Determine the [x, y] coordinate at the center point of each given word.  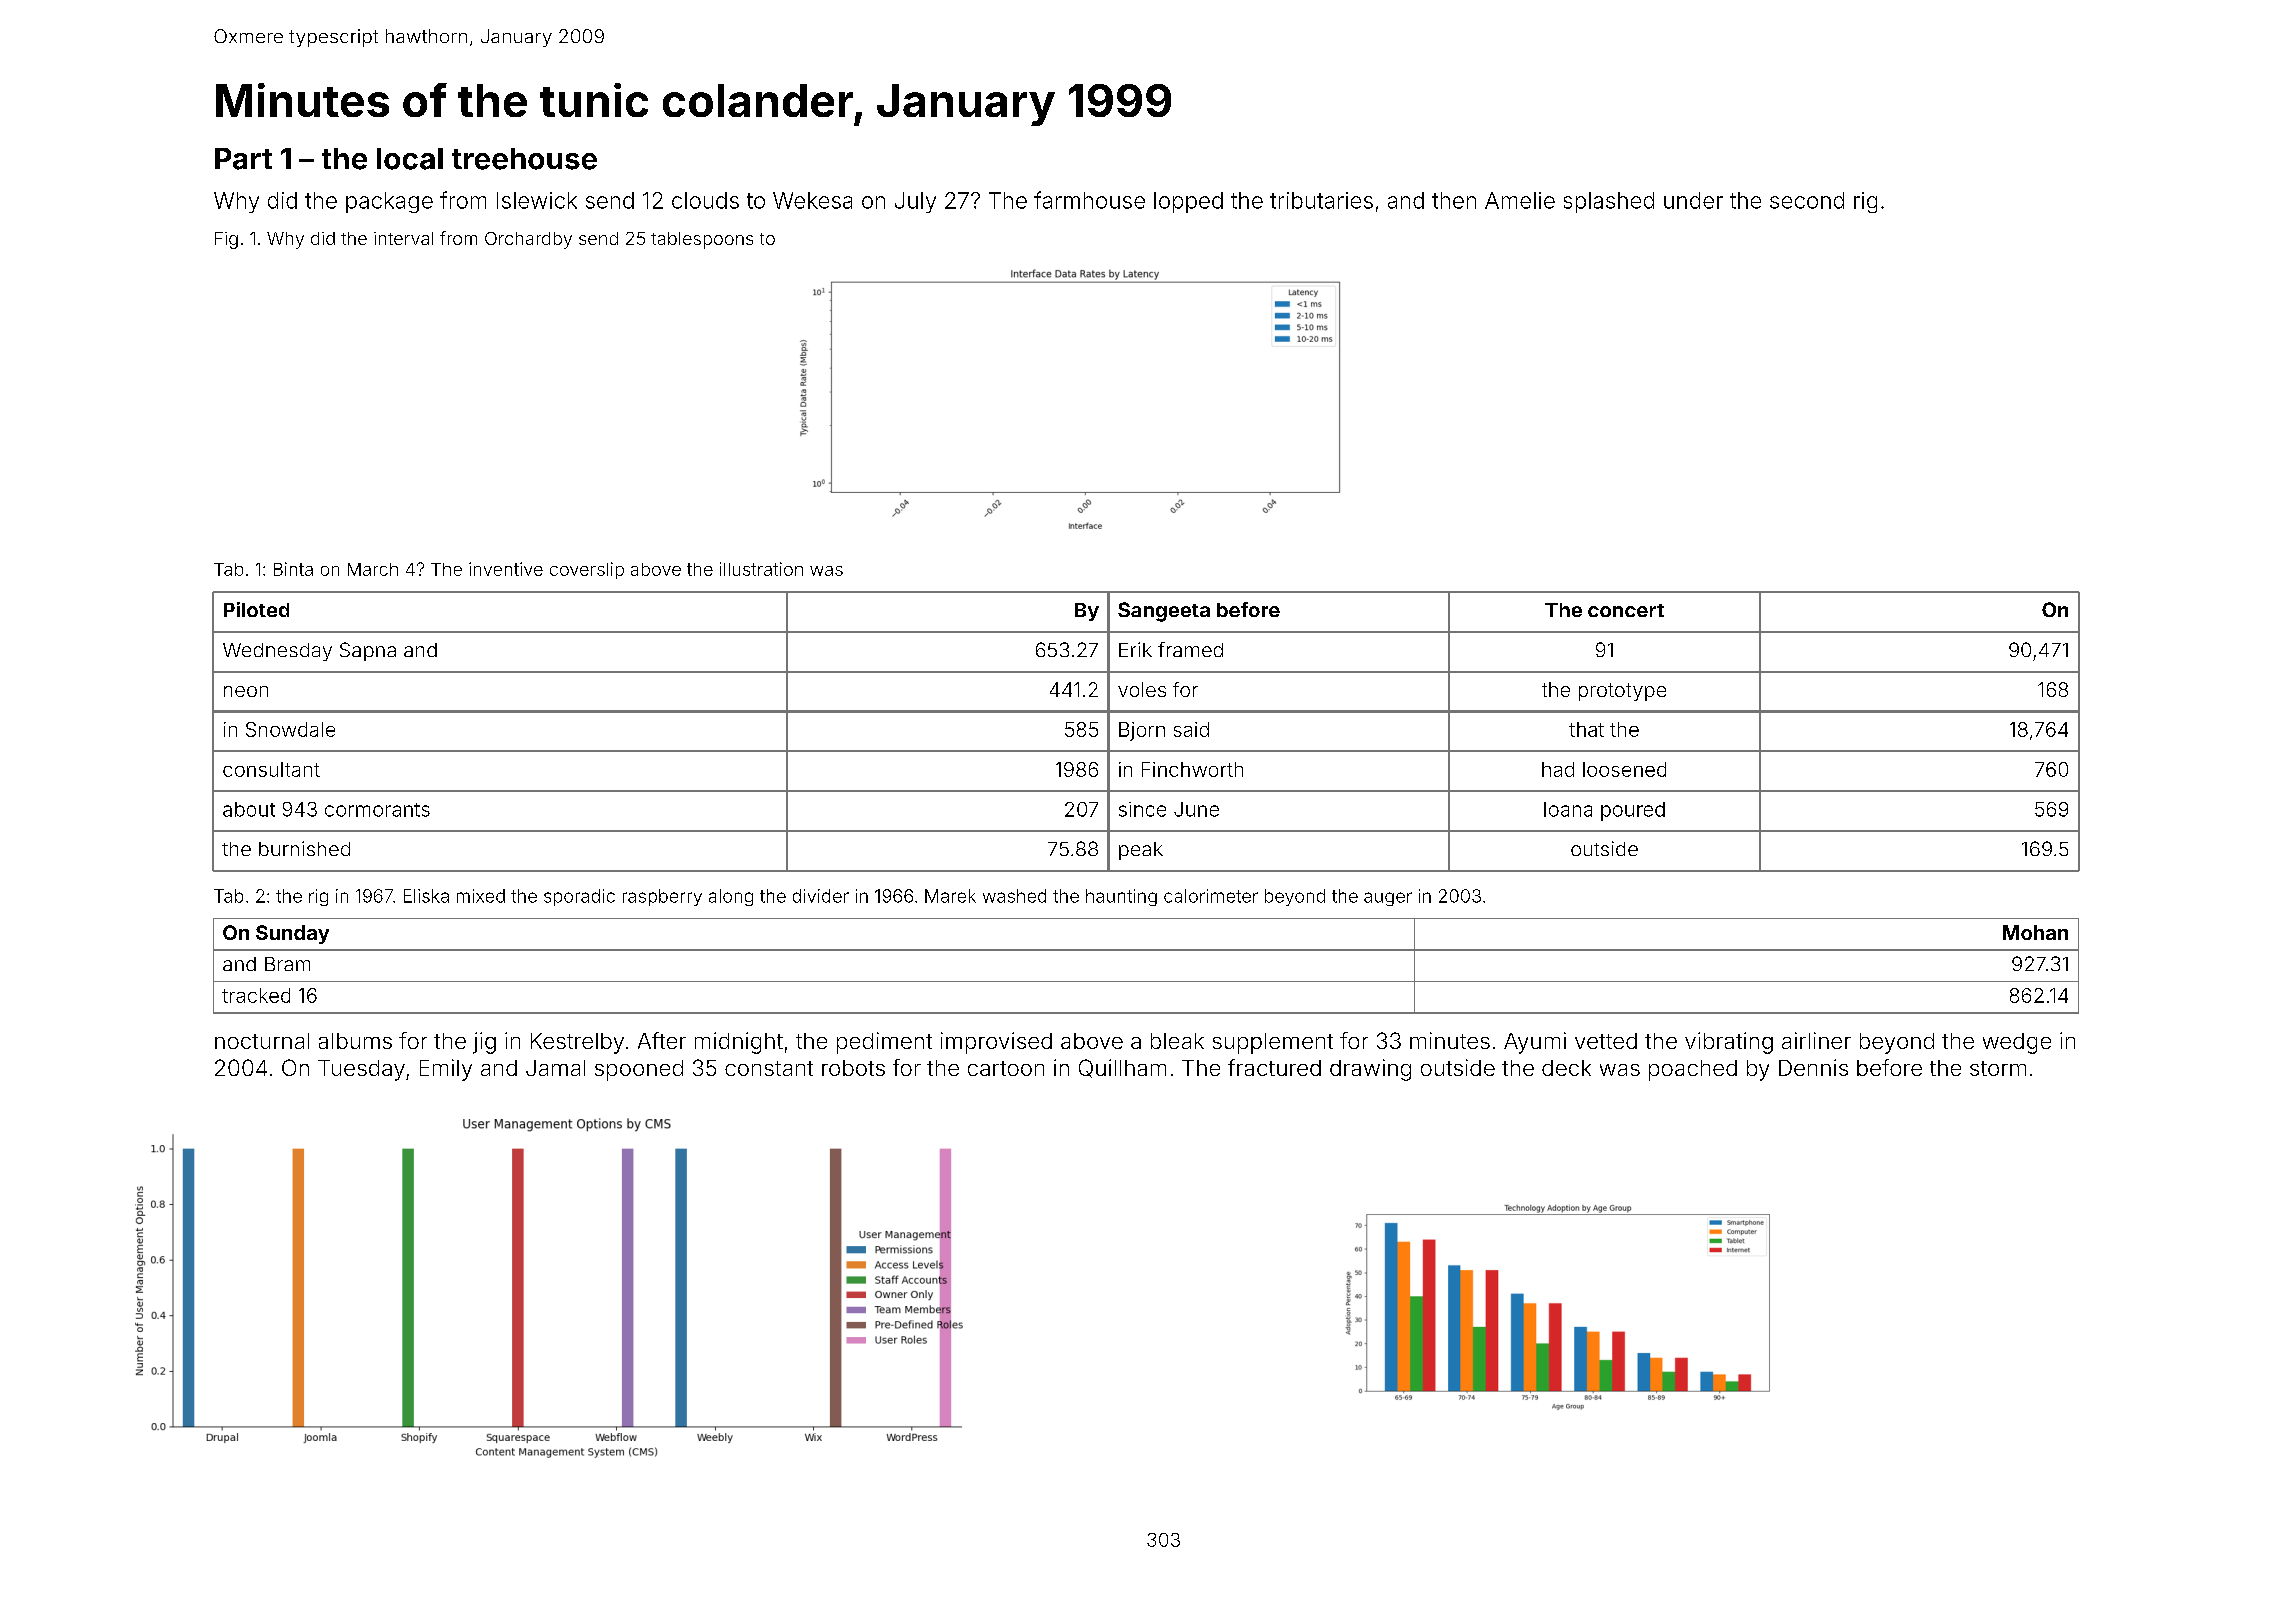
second [1807, 200]
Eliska [426, 896]
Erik [1135, 649]
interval [403, 238]
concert [1626, 610]
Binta [293, 569]
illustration [761, 569]
